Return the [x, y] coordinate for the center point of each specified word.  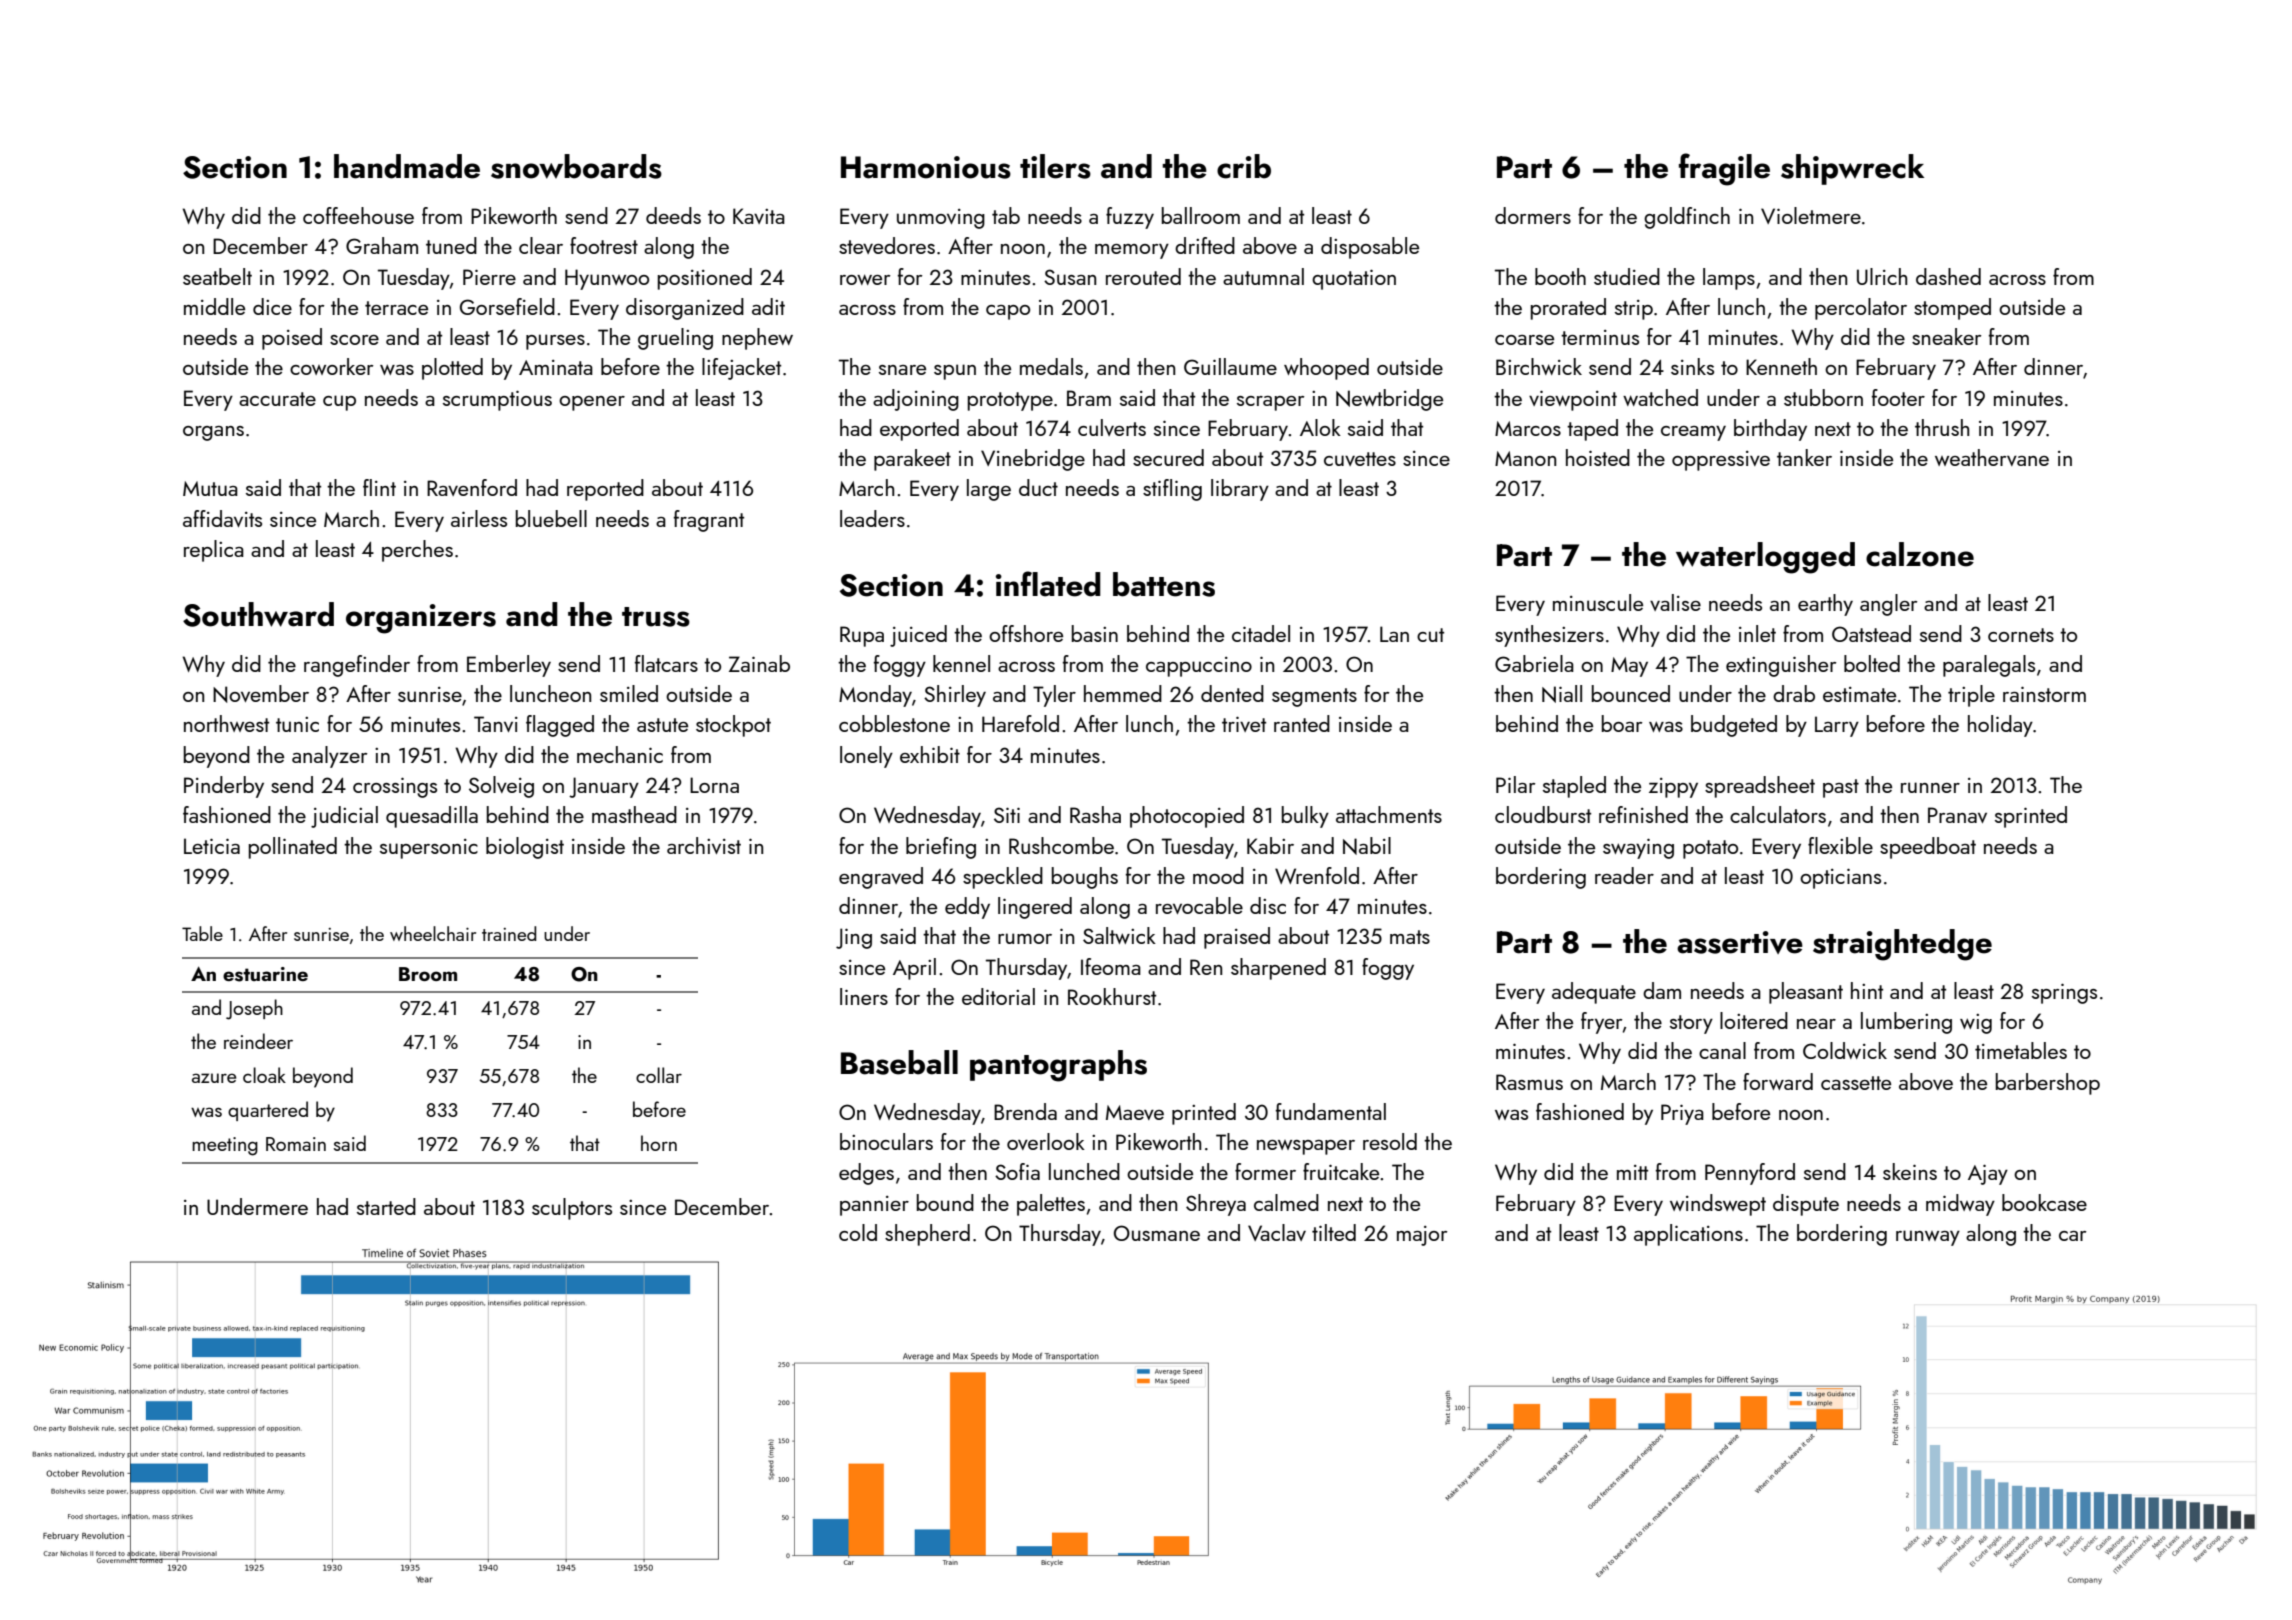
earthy [1825, 605]
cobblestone [894, 723]
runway [1928, 1238]
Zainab [759, 663]
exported [919, 430]
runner [1930, 787]
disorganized [685, 309]
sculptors [572, 1209]
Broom [428, 974]
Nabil [1367, 846]
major [1422, 1236]
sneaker [1946, 336]
